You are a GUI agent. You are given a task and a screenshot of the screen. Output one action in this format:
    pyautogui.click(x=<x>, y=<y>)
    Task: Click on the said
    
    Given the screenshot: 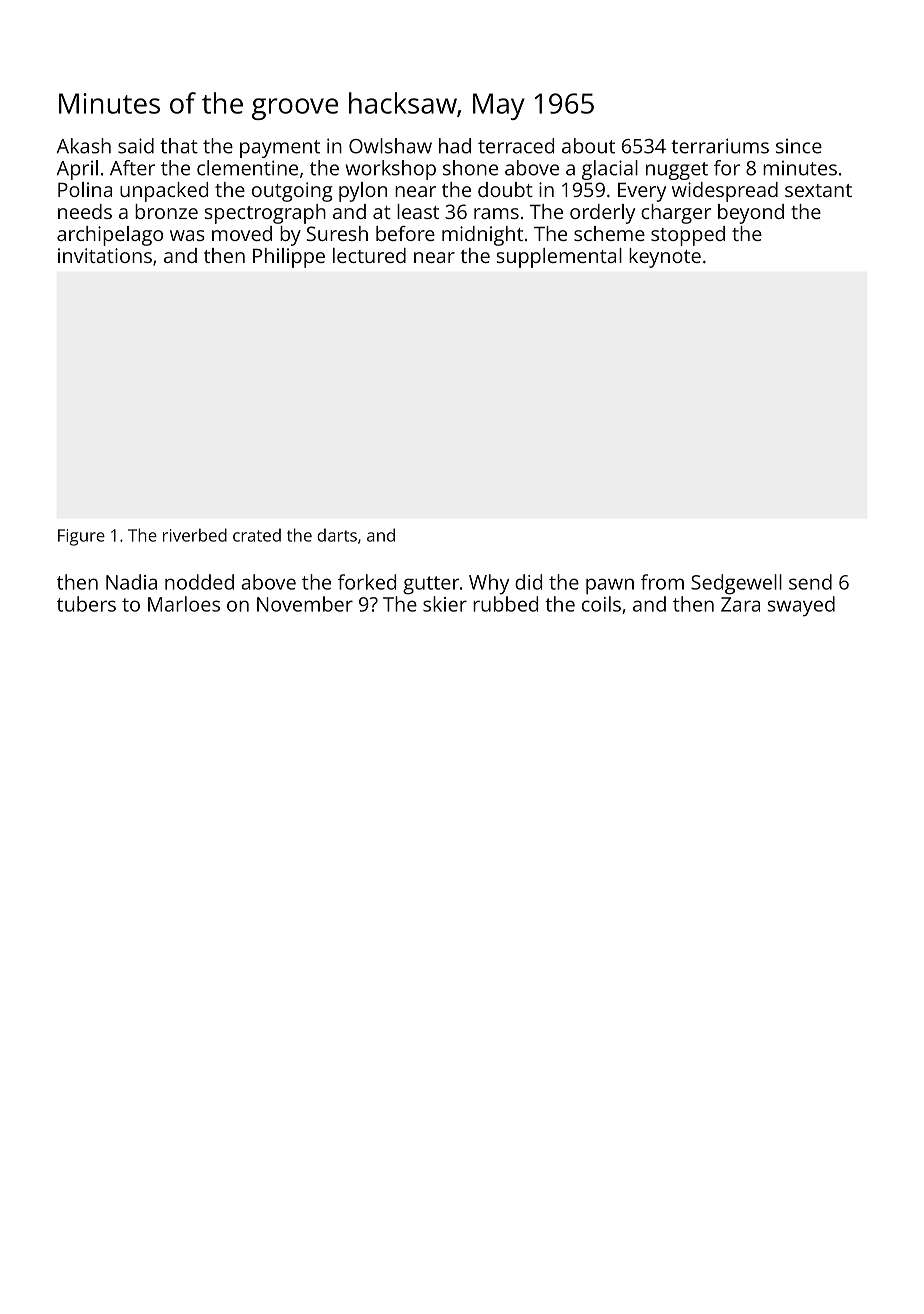 What is the action you would take?
    pyautogui.click(x=136, y=146)
